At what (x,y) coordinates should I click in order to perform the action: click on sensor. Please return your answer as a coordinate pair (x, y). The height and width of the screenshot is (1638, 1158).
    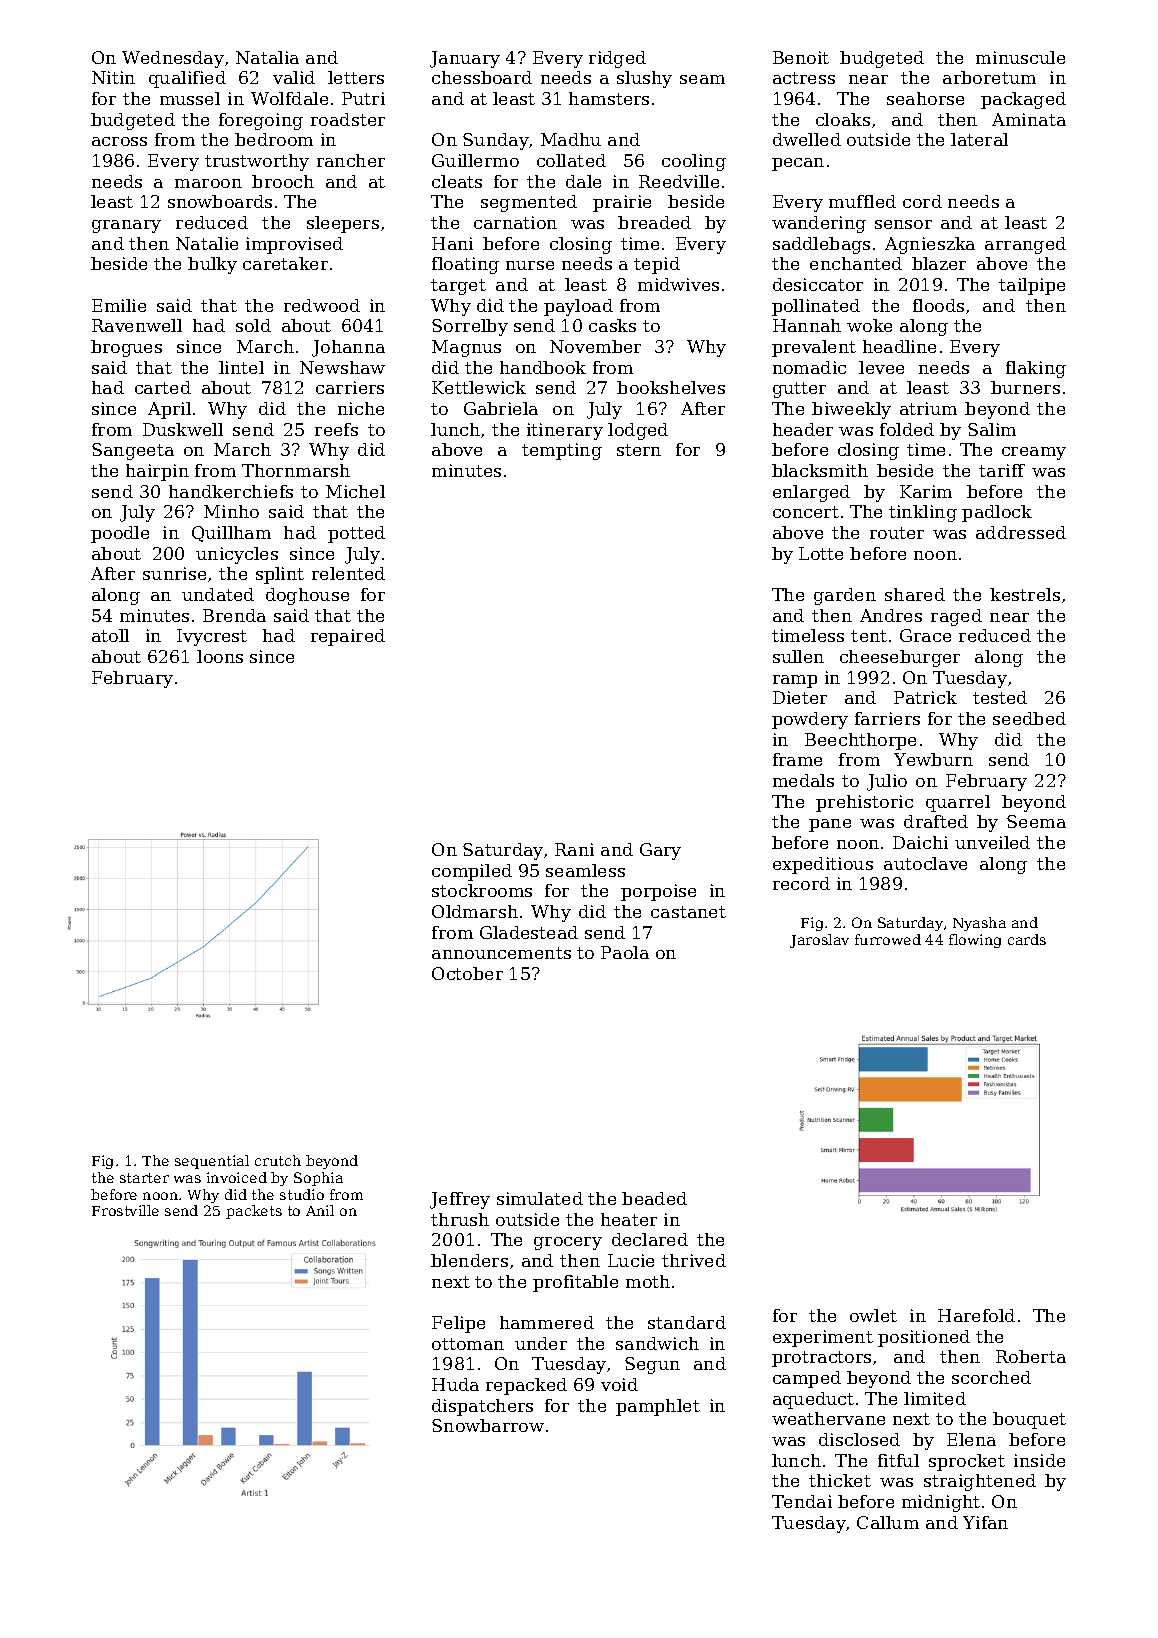
    Looking at the image, I should click on (903, 224).
